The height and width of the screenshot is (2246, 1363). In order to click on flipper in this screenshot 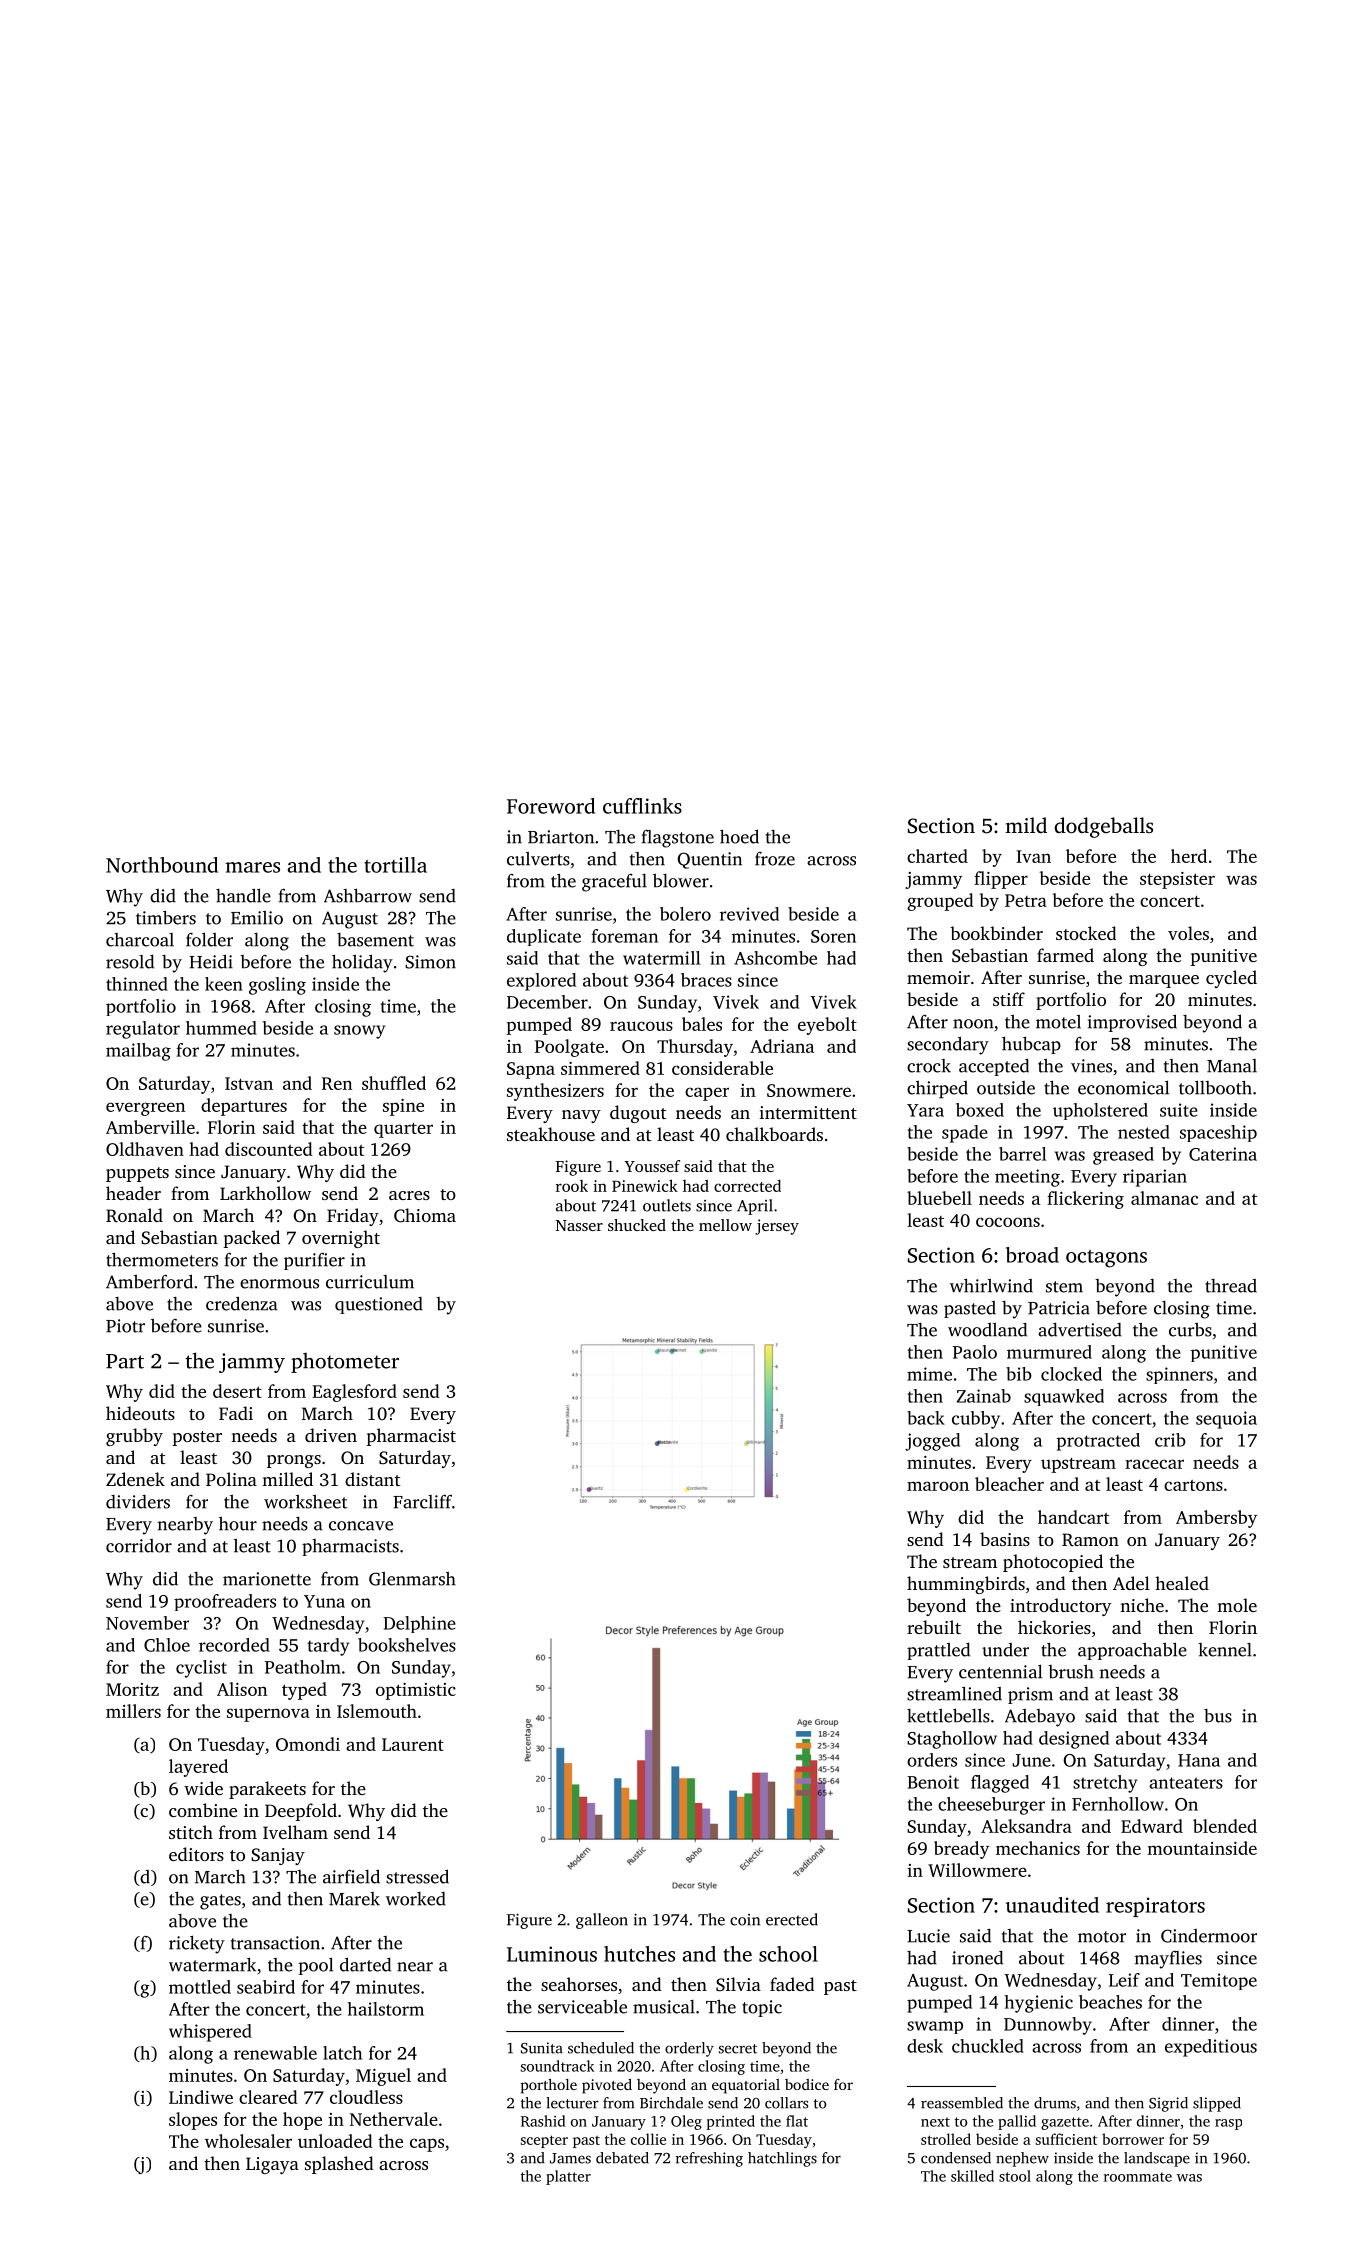, I will do `click(1001, 880)`.
